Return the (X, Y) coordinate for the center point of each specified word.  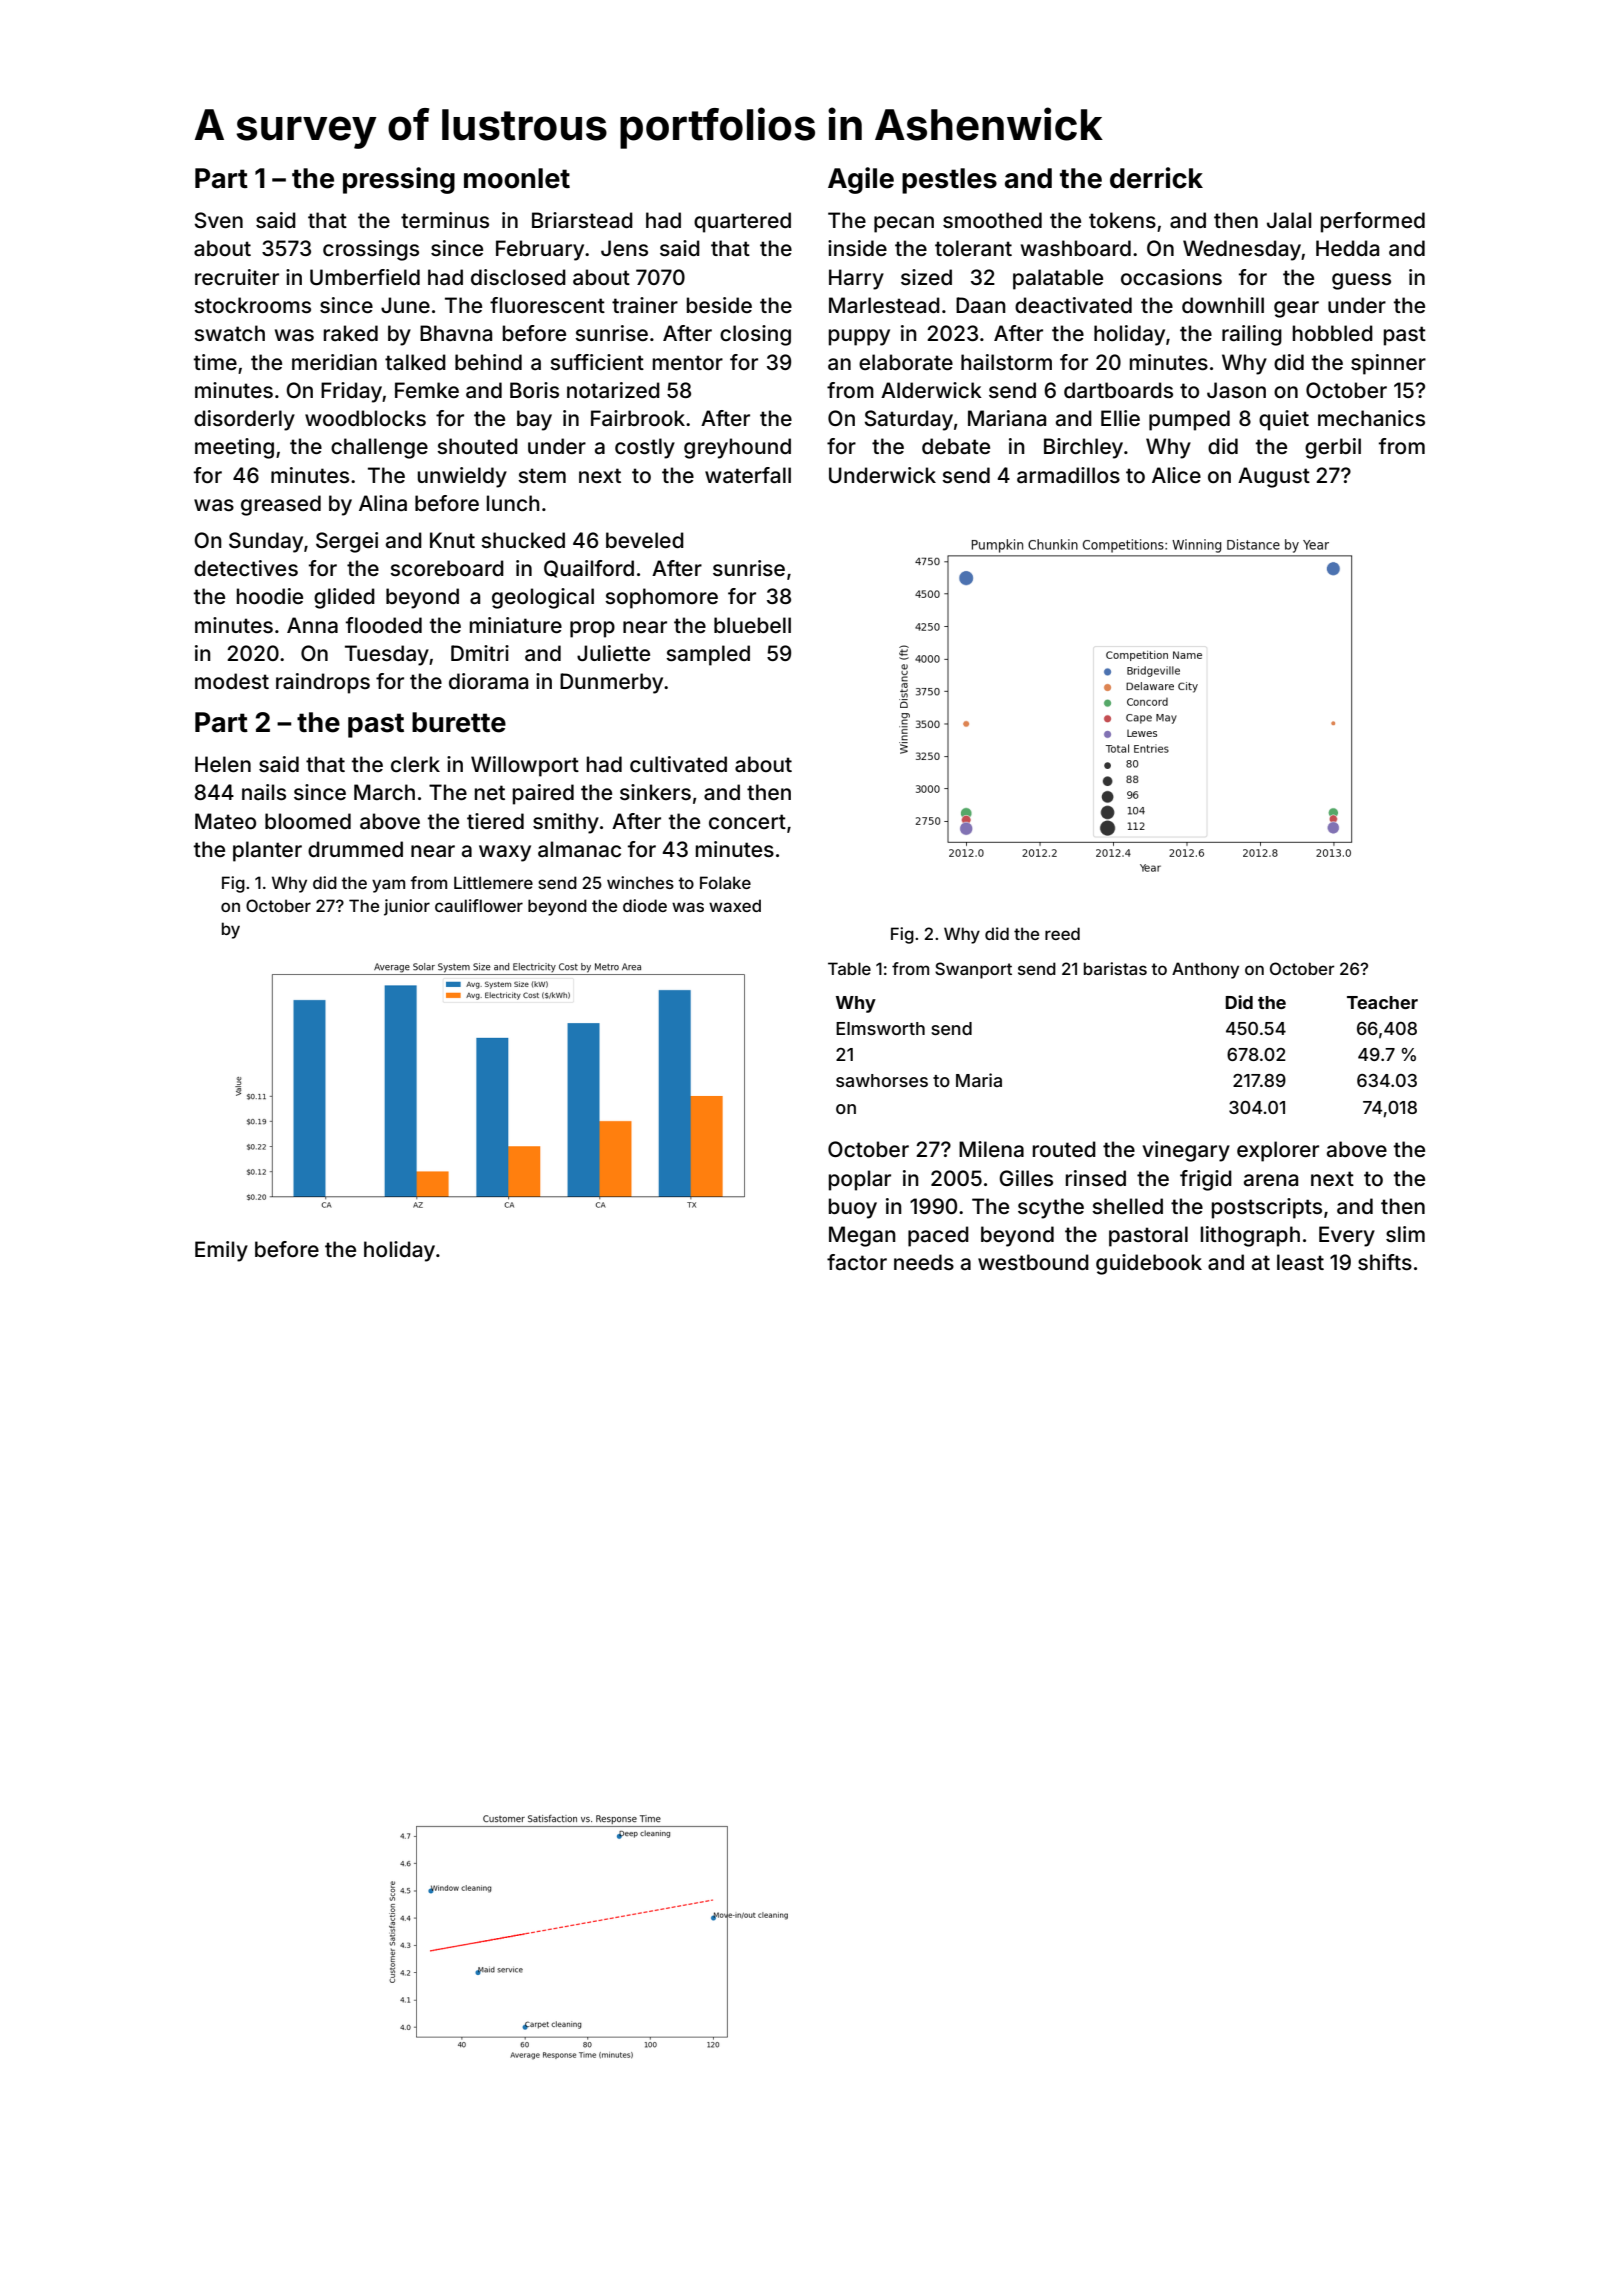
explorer (1278, 1151)
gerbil (1333, 448)
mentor (688, 362)
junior (407, 907)
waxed (735, 905)
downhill (1223, 305)
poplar (860, 1180)
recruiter (237, 277)
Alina (383, 503)
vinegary (1186, 1151)
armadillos (1068, 475)
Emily (221, 1251)
